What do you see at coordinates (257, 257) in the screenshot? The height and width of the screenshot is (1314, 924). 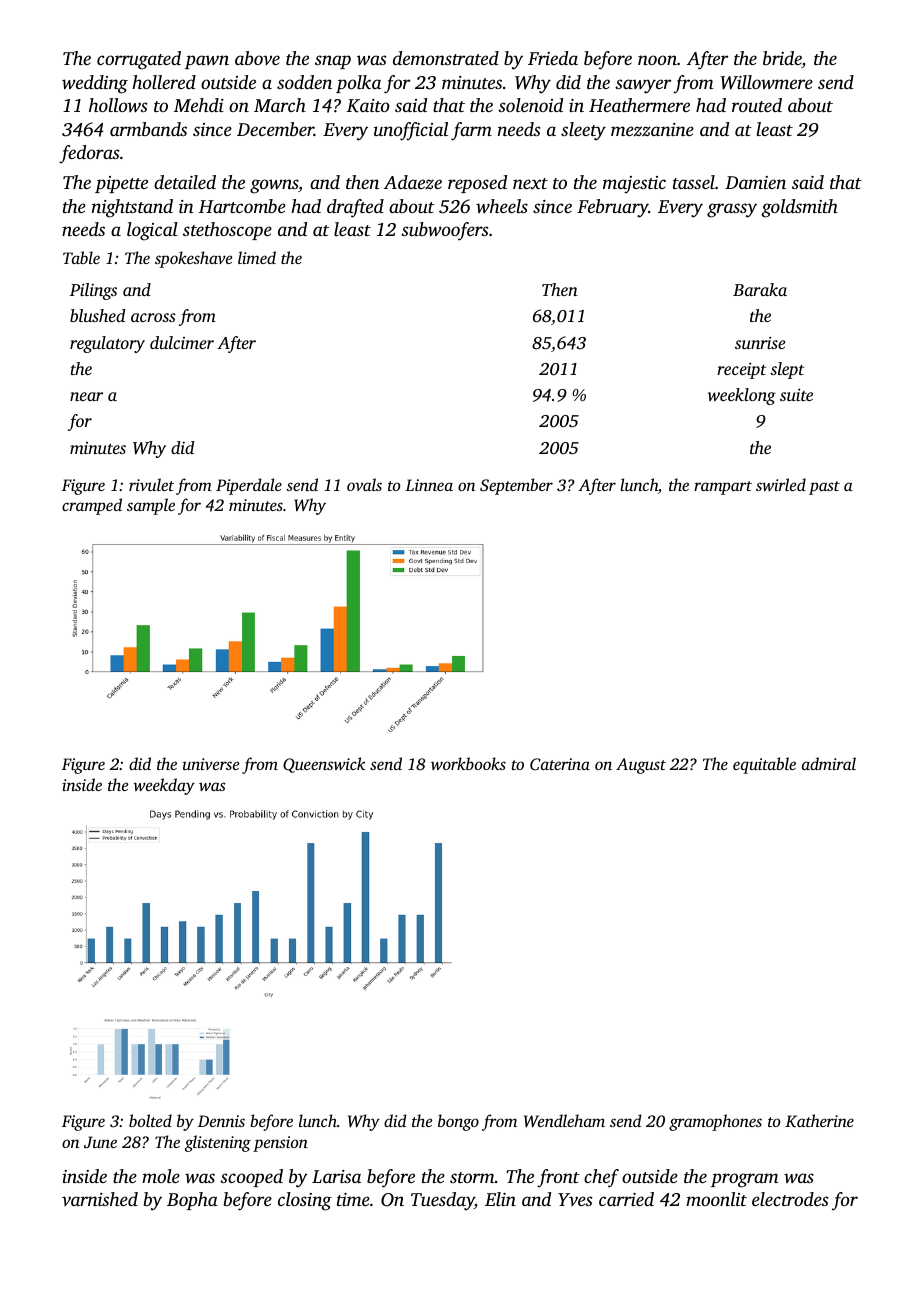 I see `limed` at bounding box center [257, 257].
